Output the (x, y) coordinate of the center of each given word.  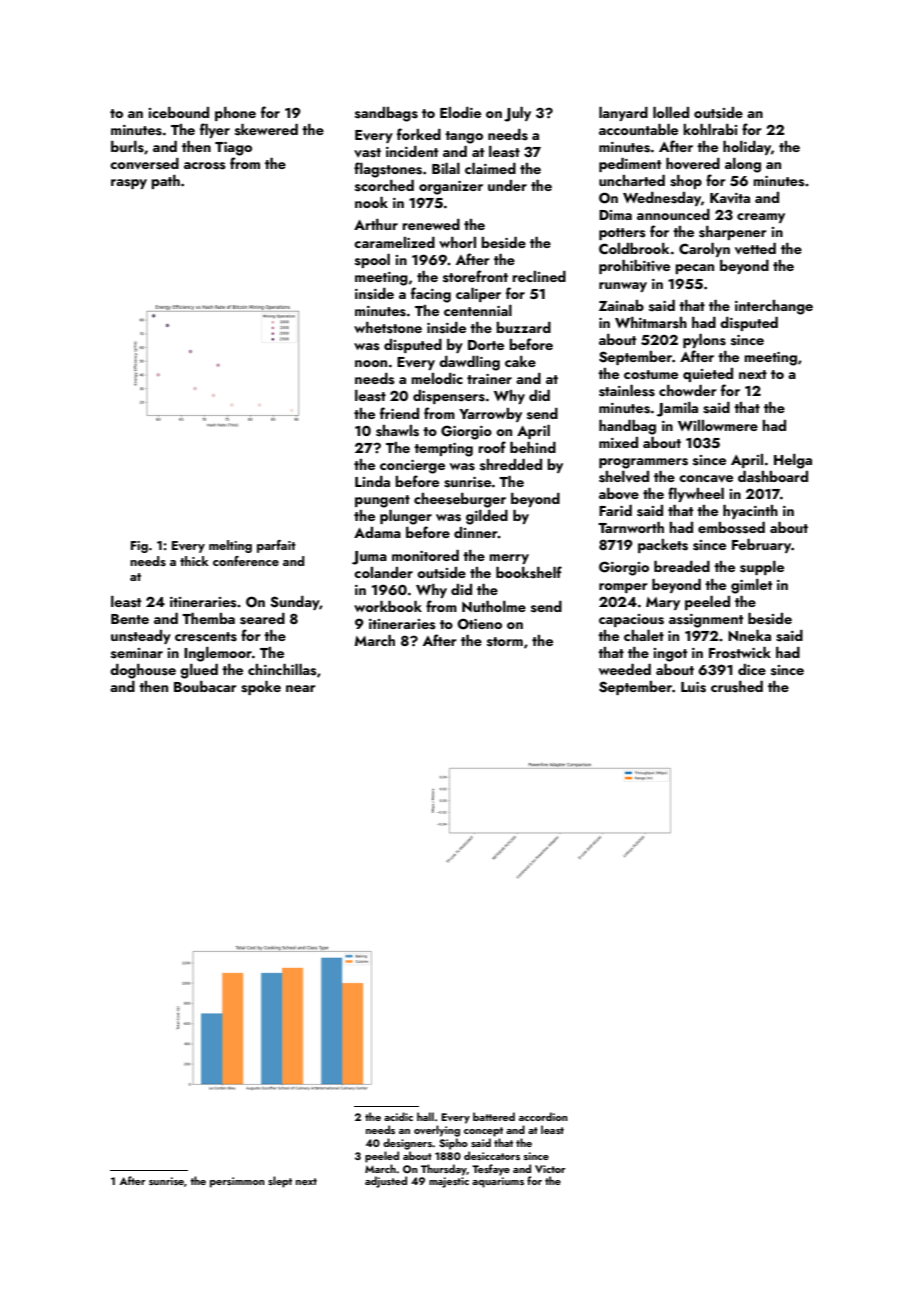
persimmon (237, 1182)
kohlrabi (710, 129)
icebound (178, 112)
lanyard (623, 114)
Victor (550, 1169)
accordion (543, 1116)
